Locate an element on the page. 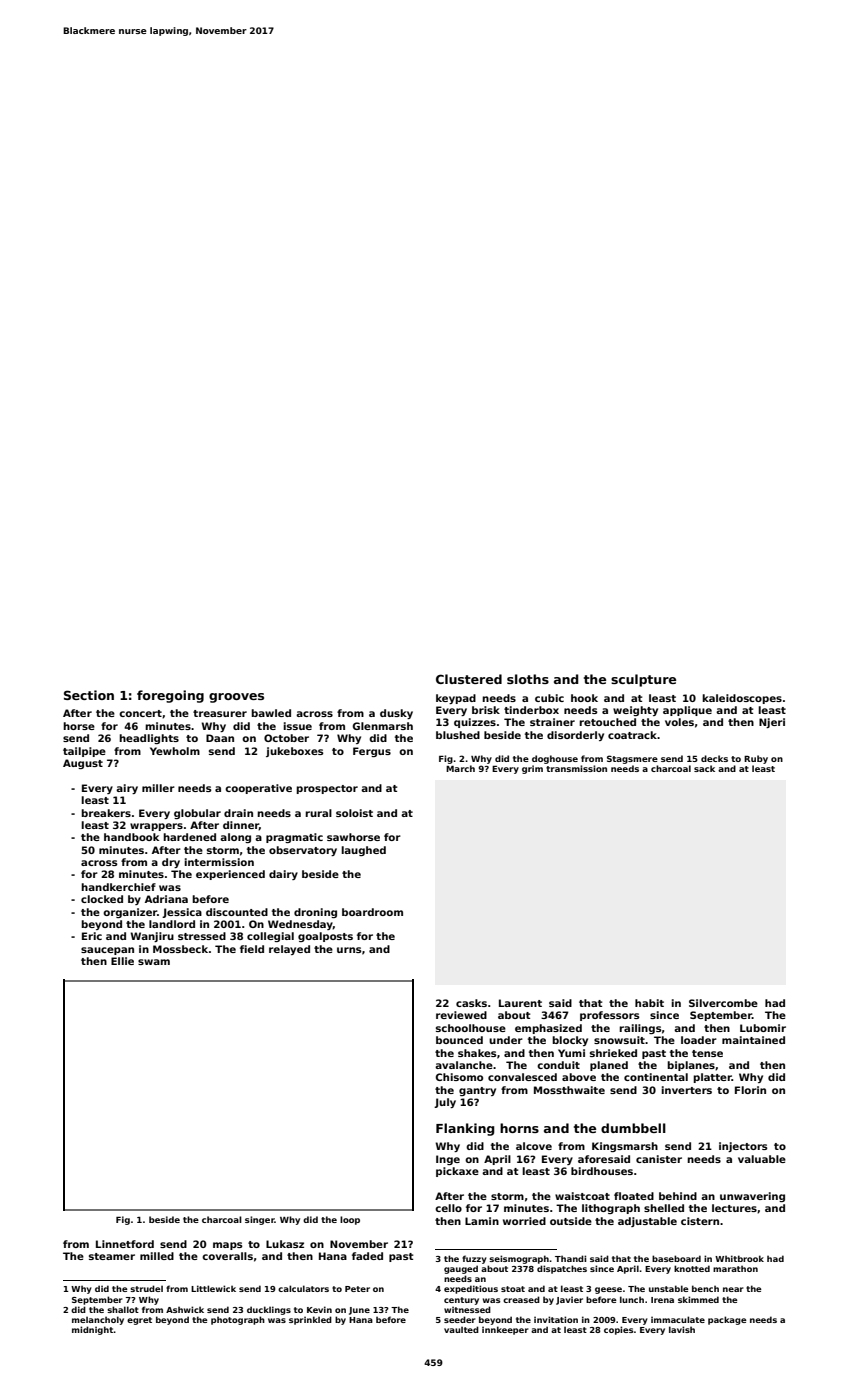  bounced is located at coordinates (459, 1040).
